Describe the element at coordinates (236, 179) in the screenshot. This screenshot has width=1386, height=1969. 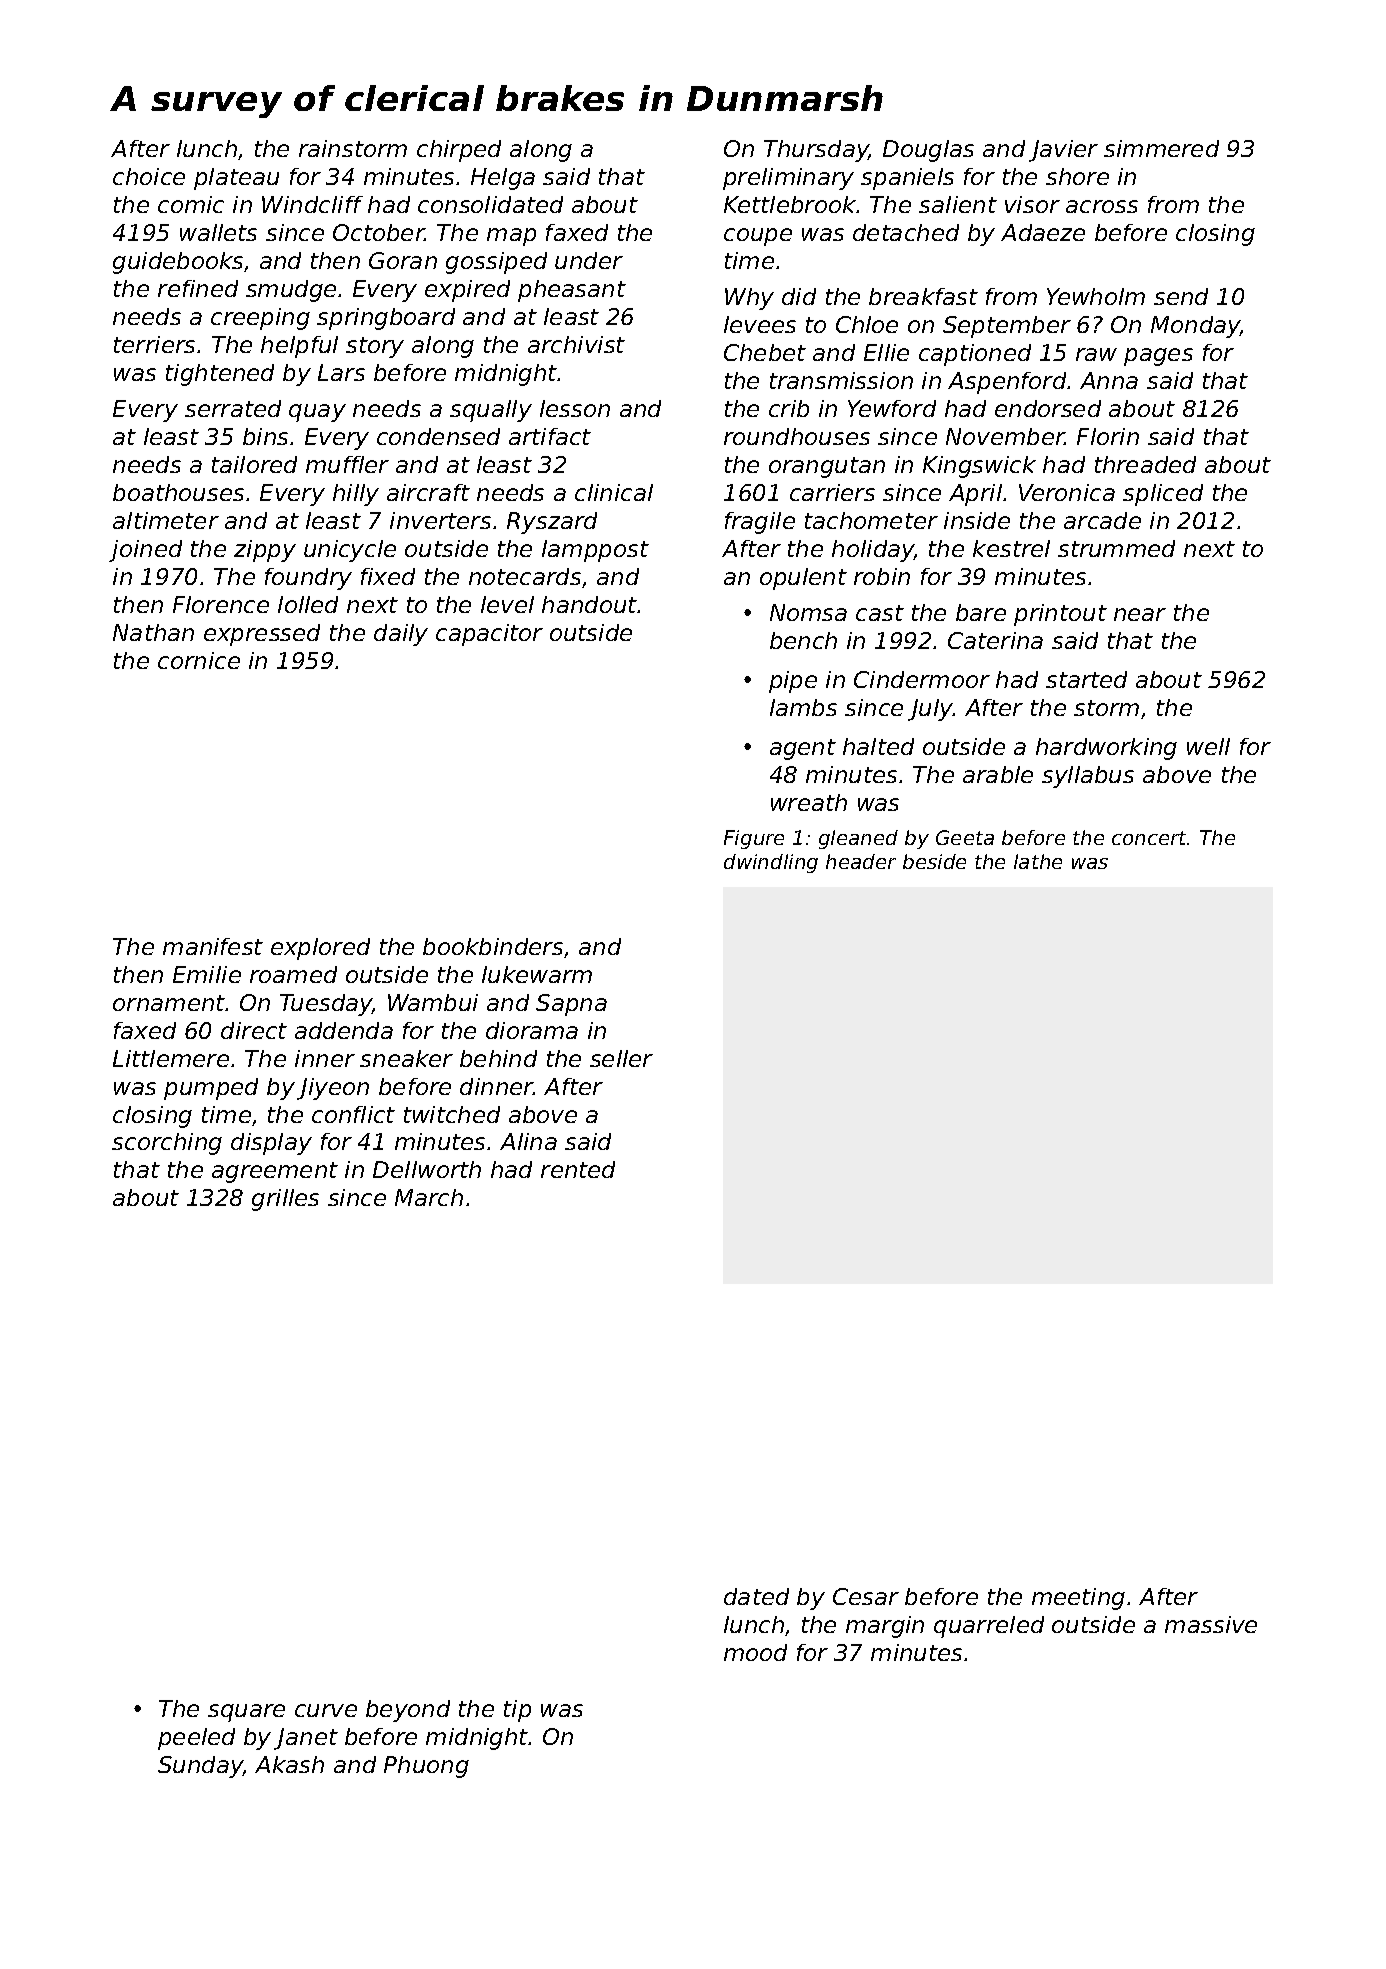
I see `plateau` at that location.
